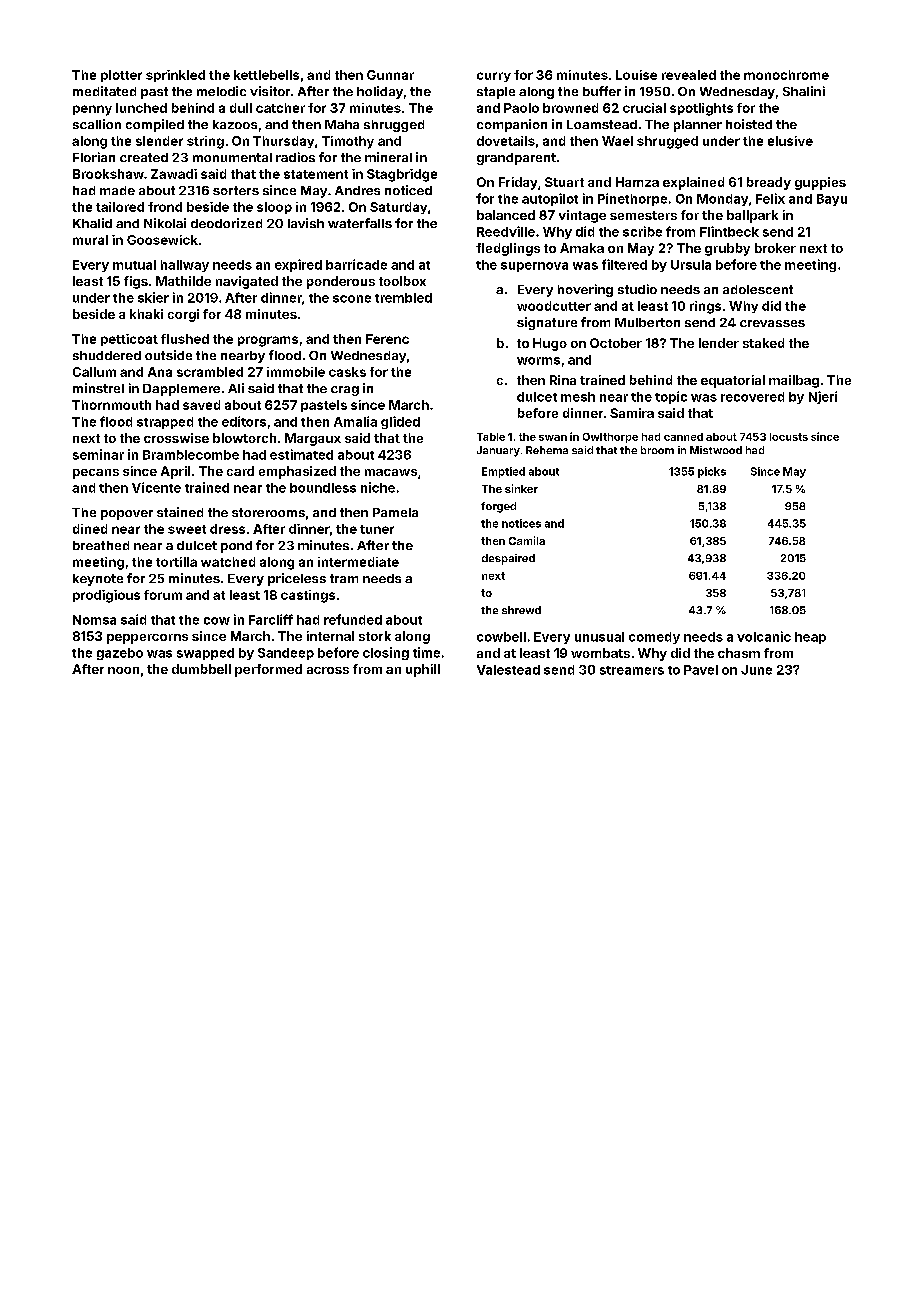 This screenshot has height=1308, width=924. Describe the element at coordinates (832, 200) in the screenshot. I see `Bayu` at that location.
